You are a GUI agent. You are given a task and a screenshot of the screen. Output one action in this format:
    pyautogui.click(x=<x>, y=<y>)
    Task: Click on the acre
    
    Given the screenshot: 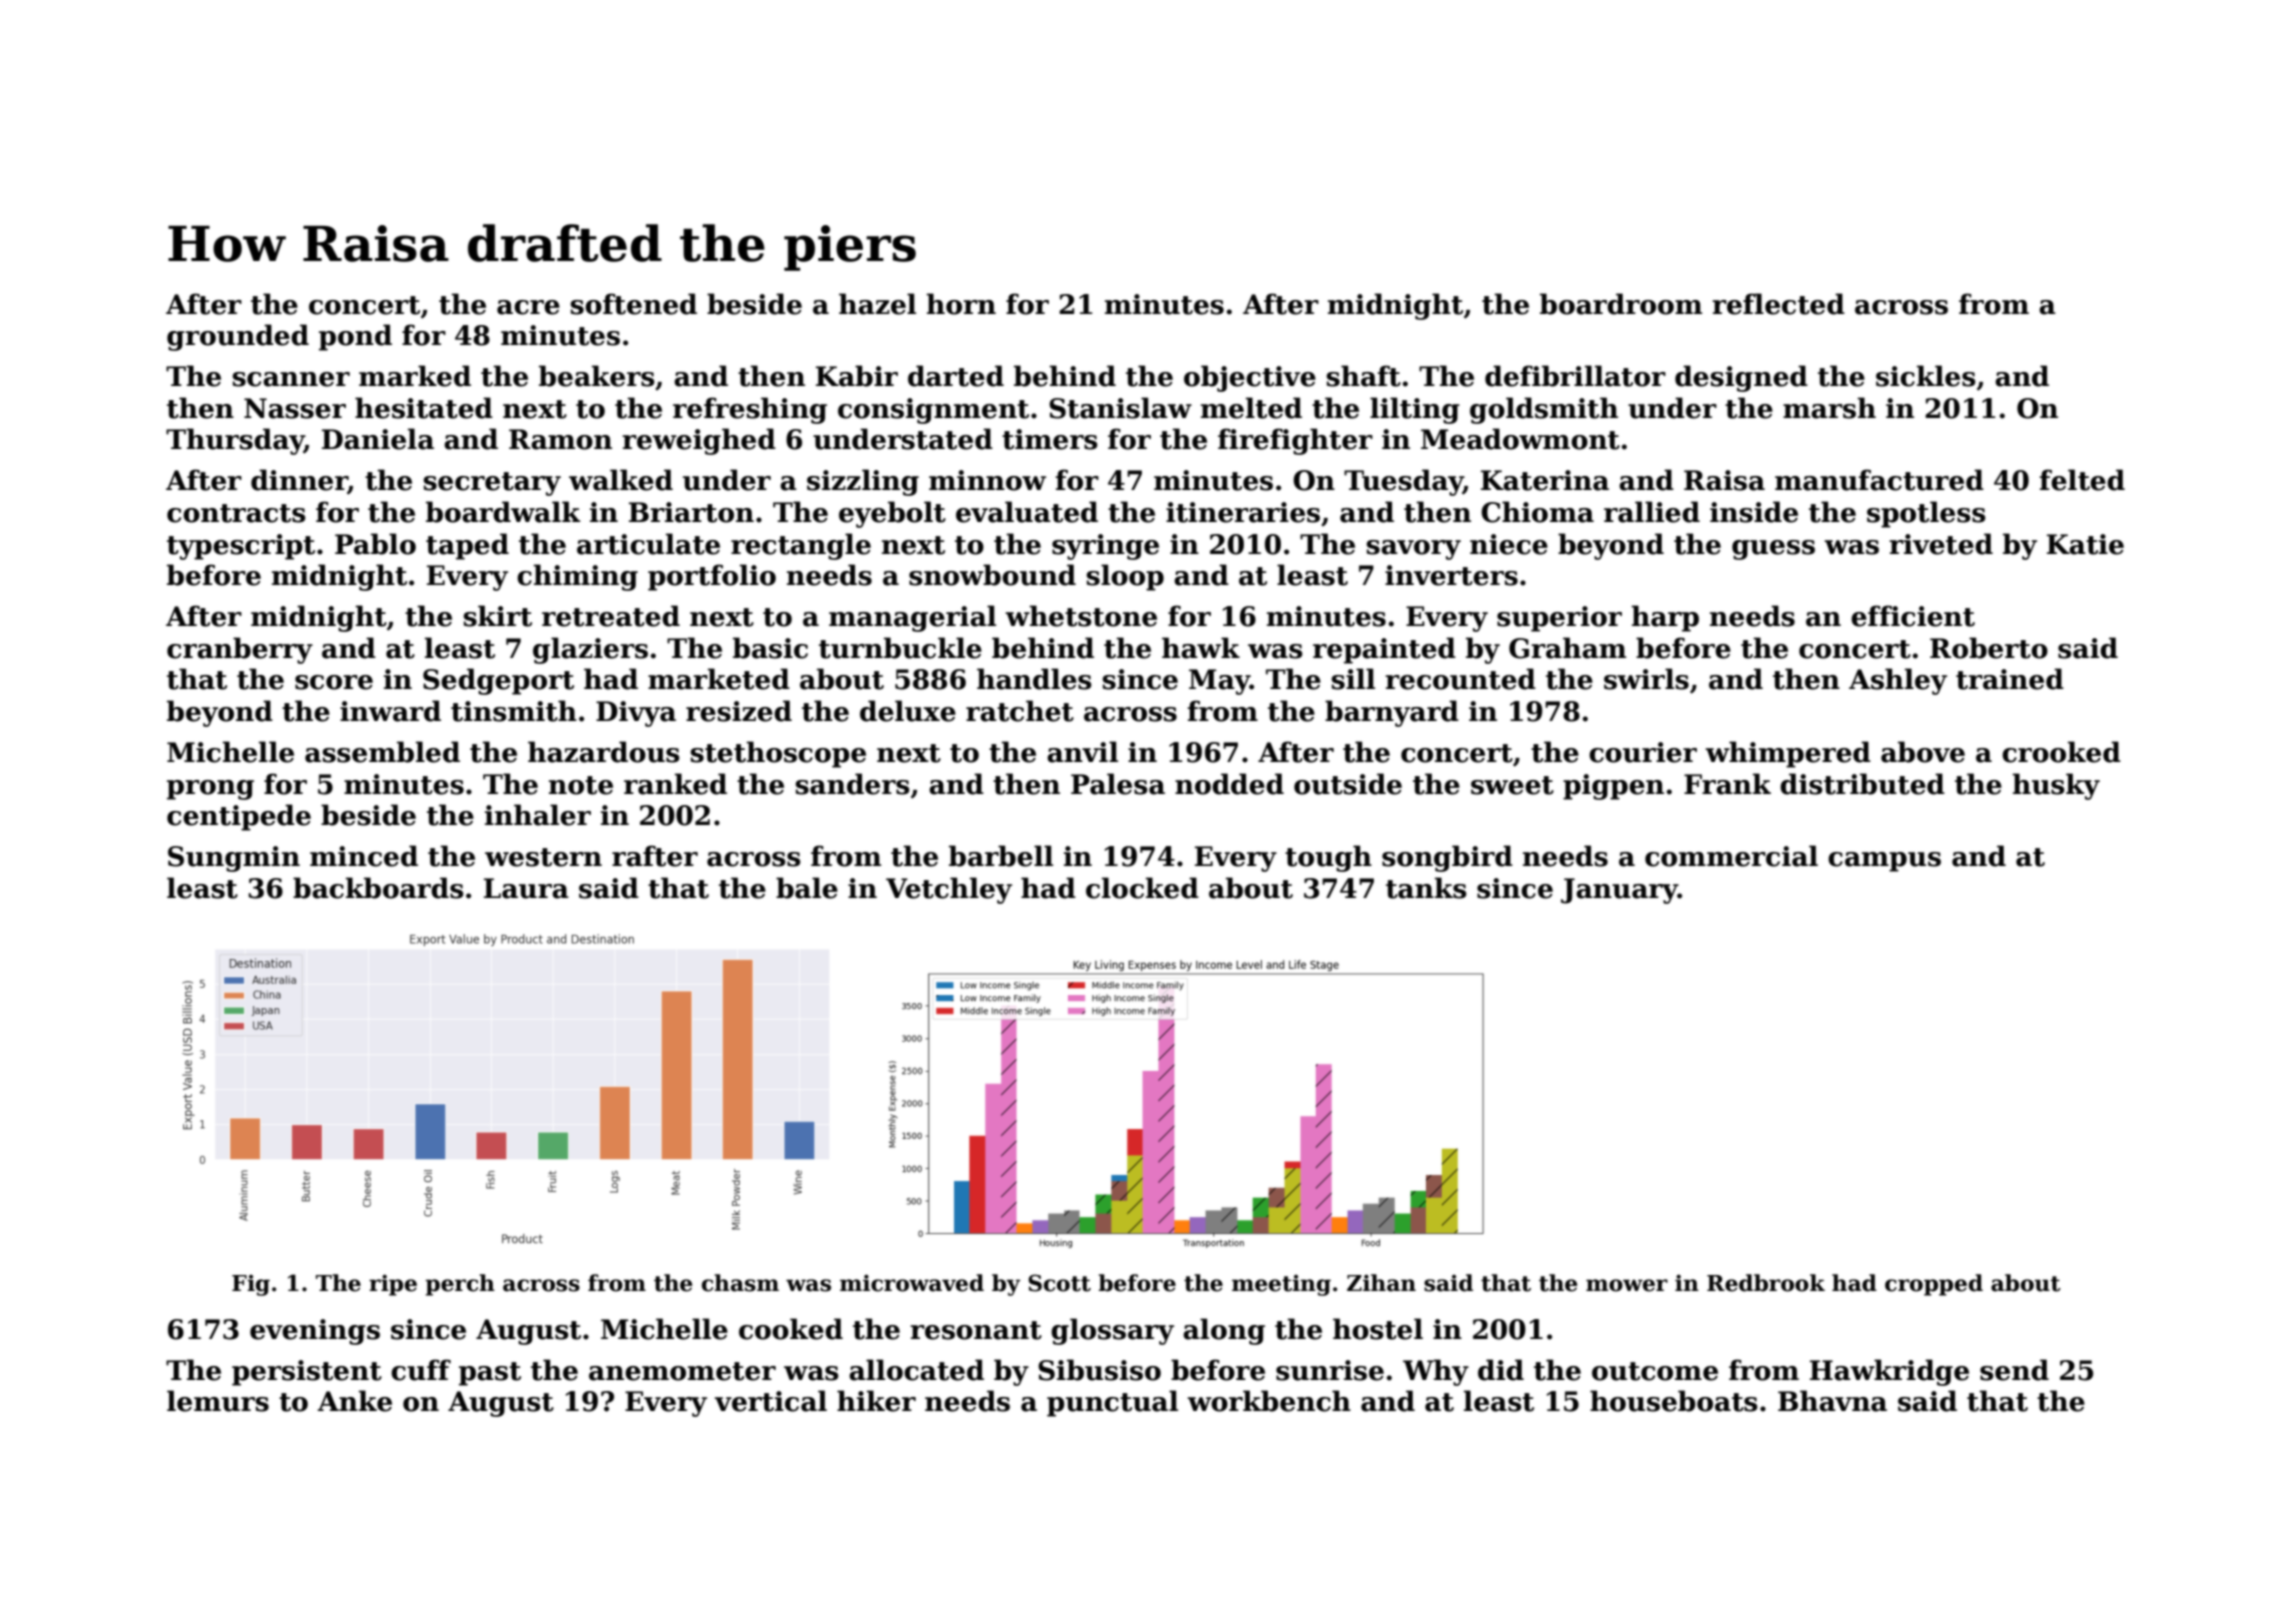 What is the action you would take?
    pyautogui.click(x=528, y=307)
